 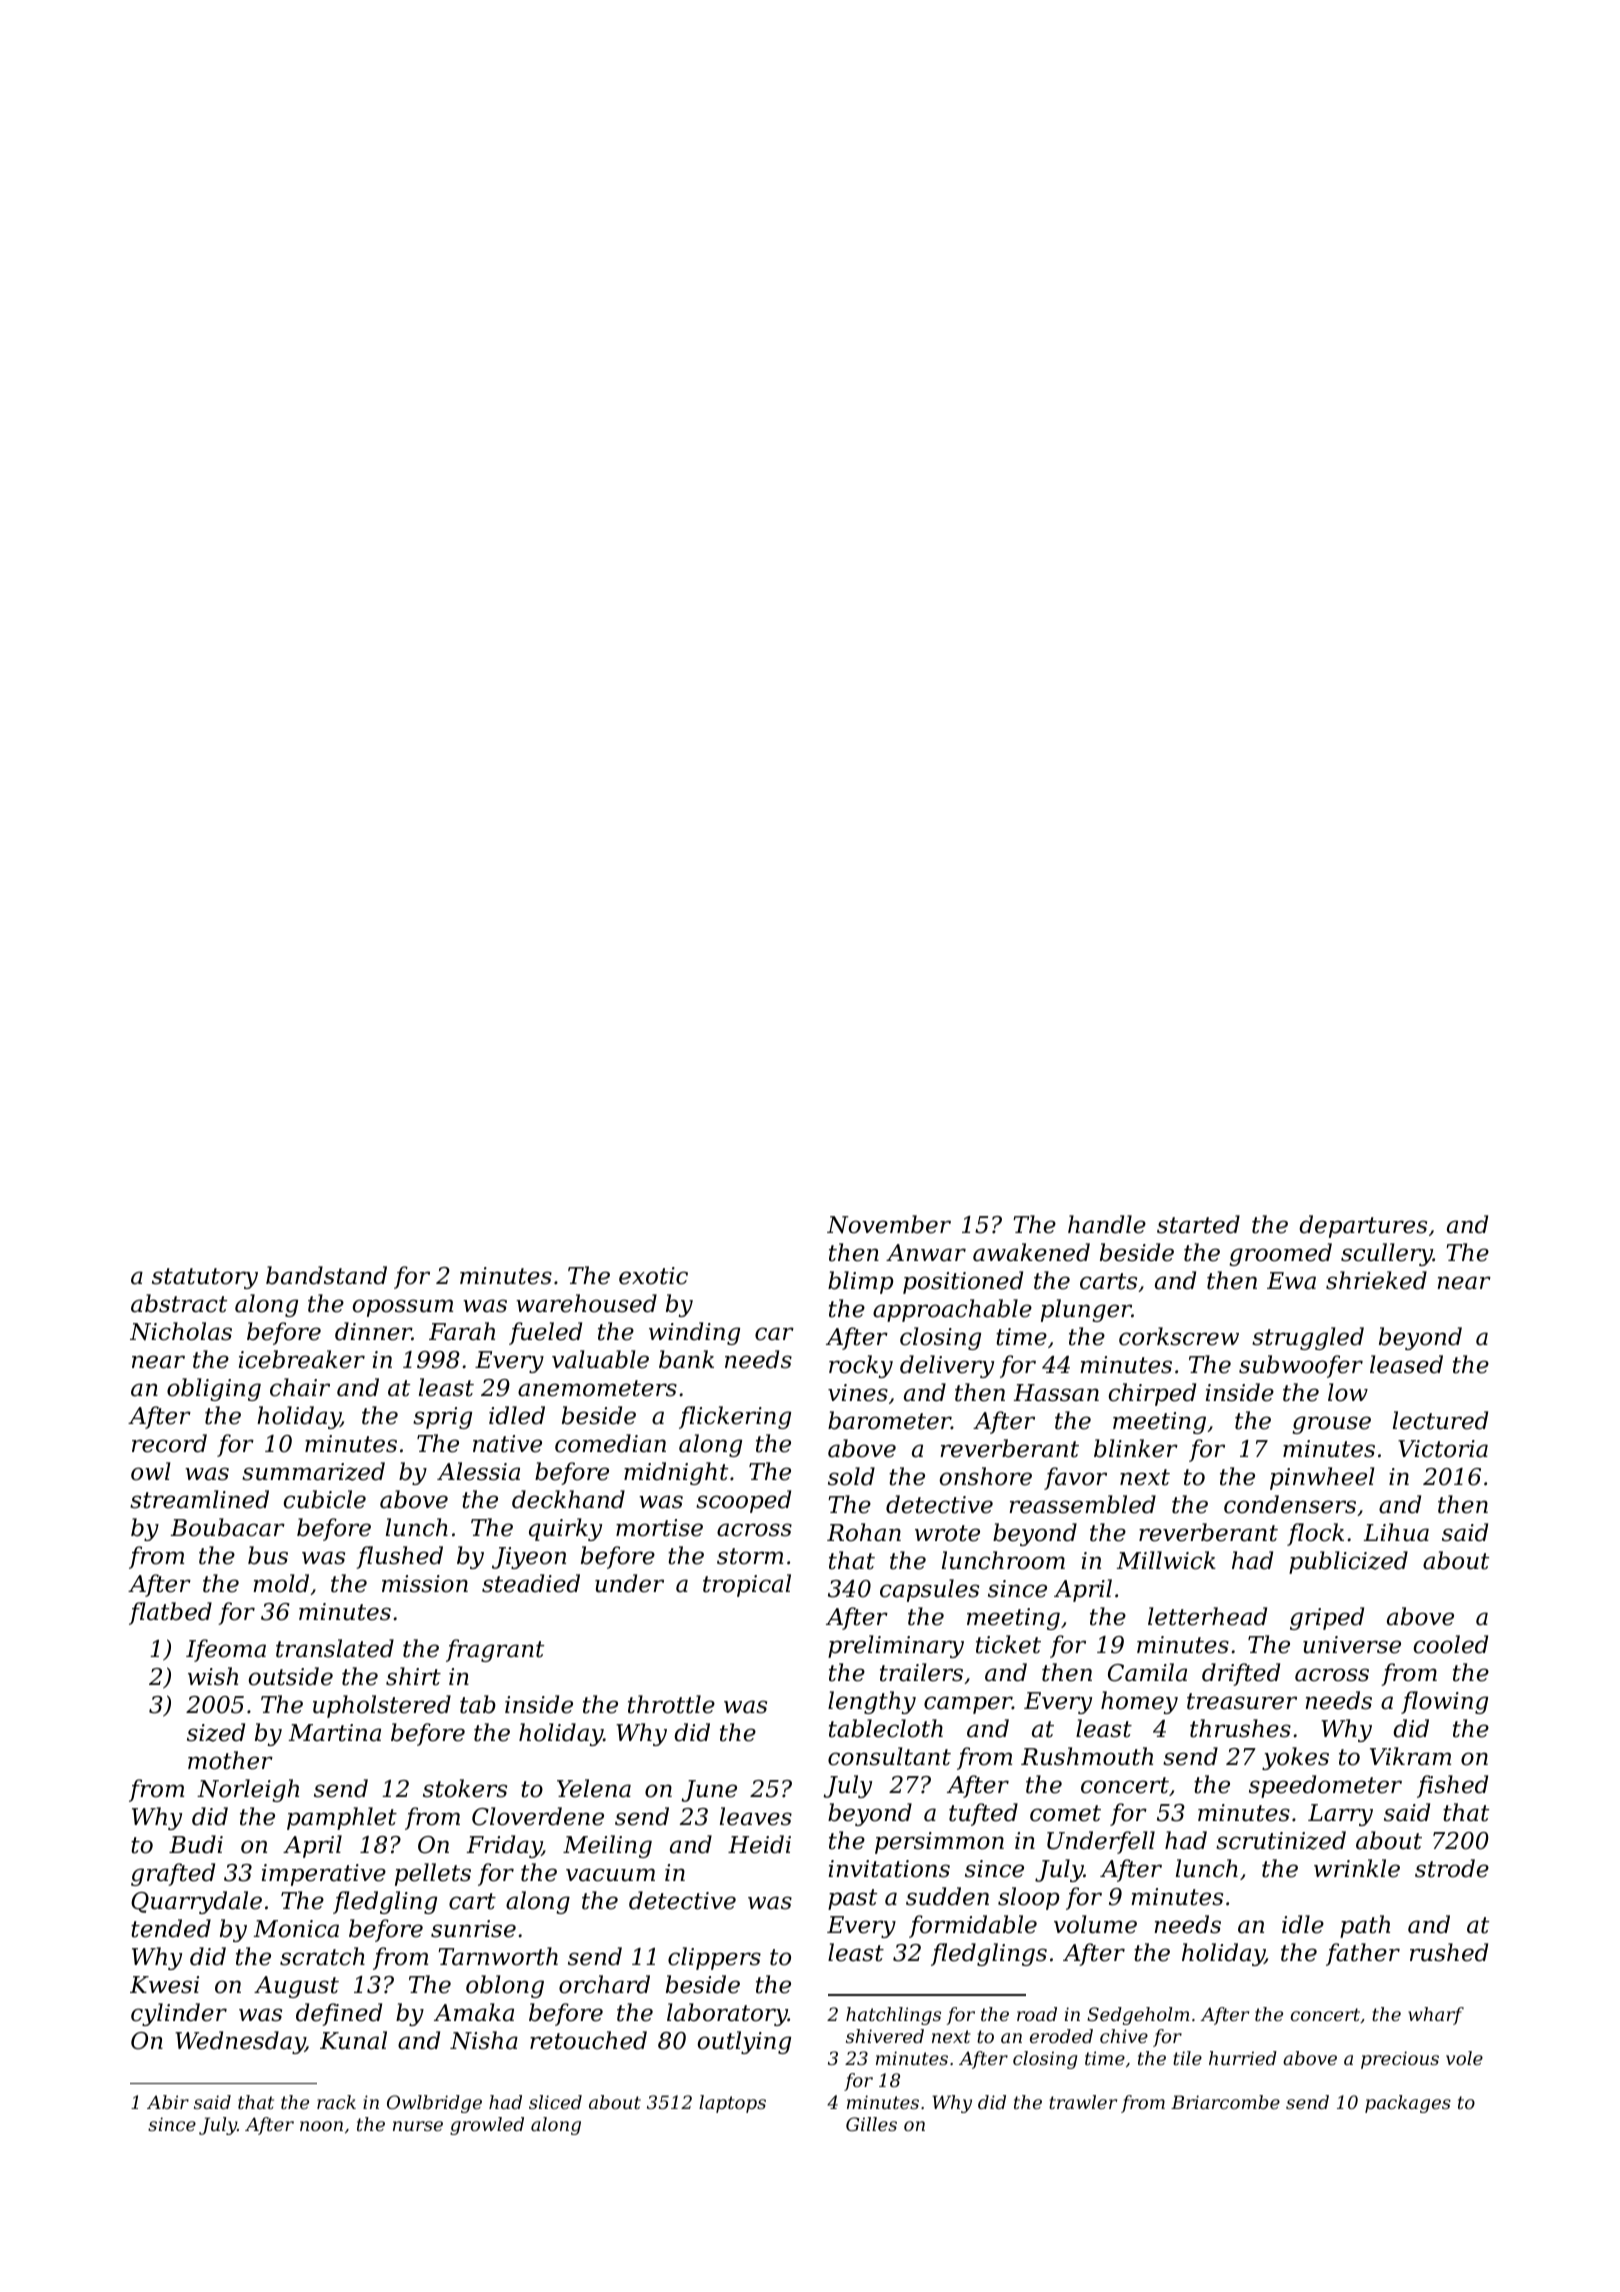 I want to click on bandstand, so click(x=326, y=1275).
